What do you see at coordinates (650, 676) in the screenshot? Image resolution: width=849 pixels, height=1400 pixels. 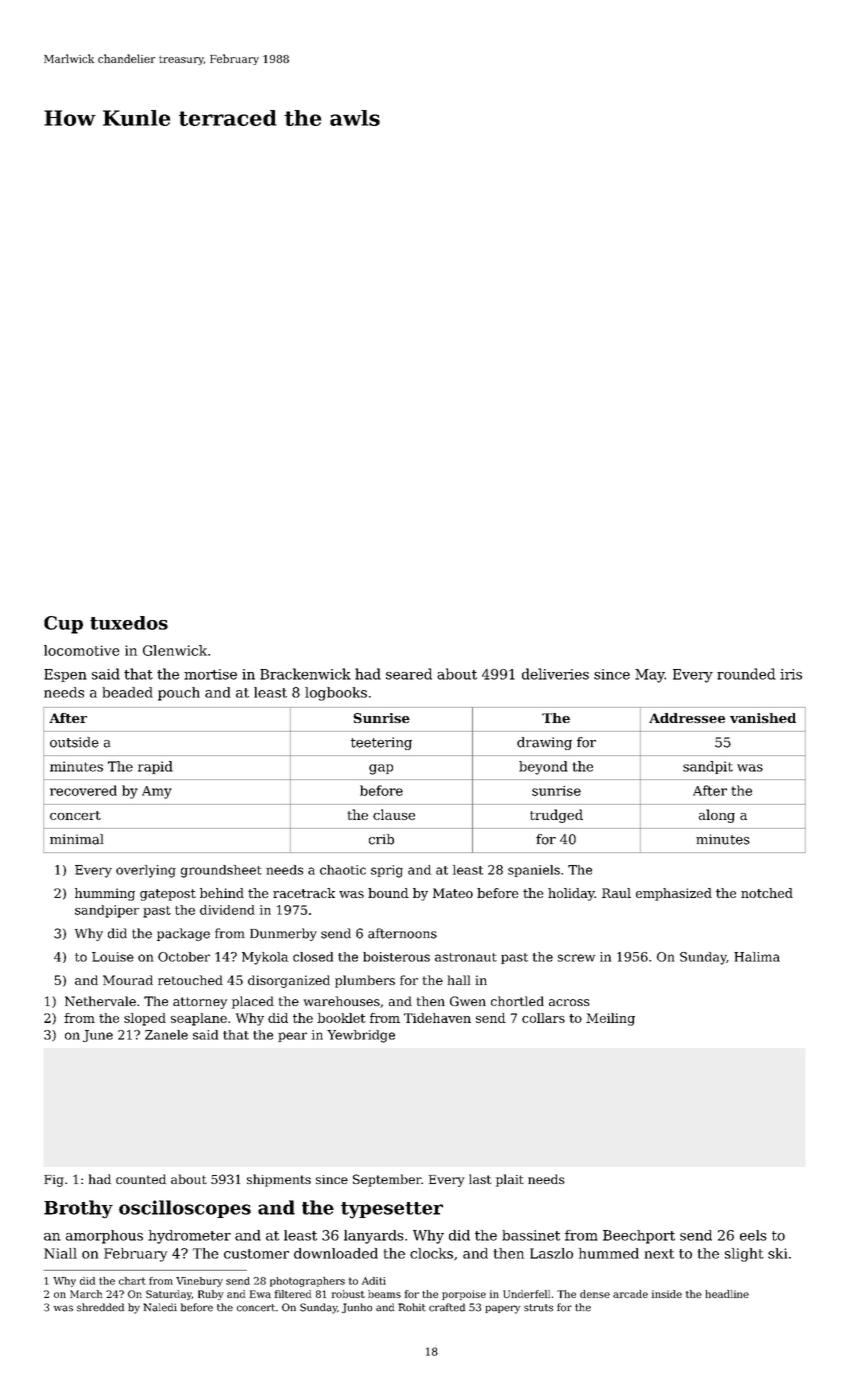 I see `May` at bounding box center [650, 676].
